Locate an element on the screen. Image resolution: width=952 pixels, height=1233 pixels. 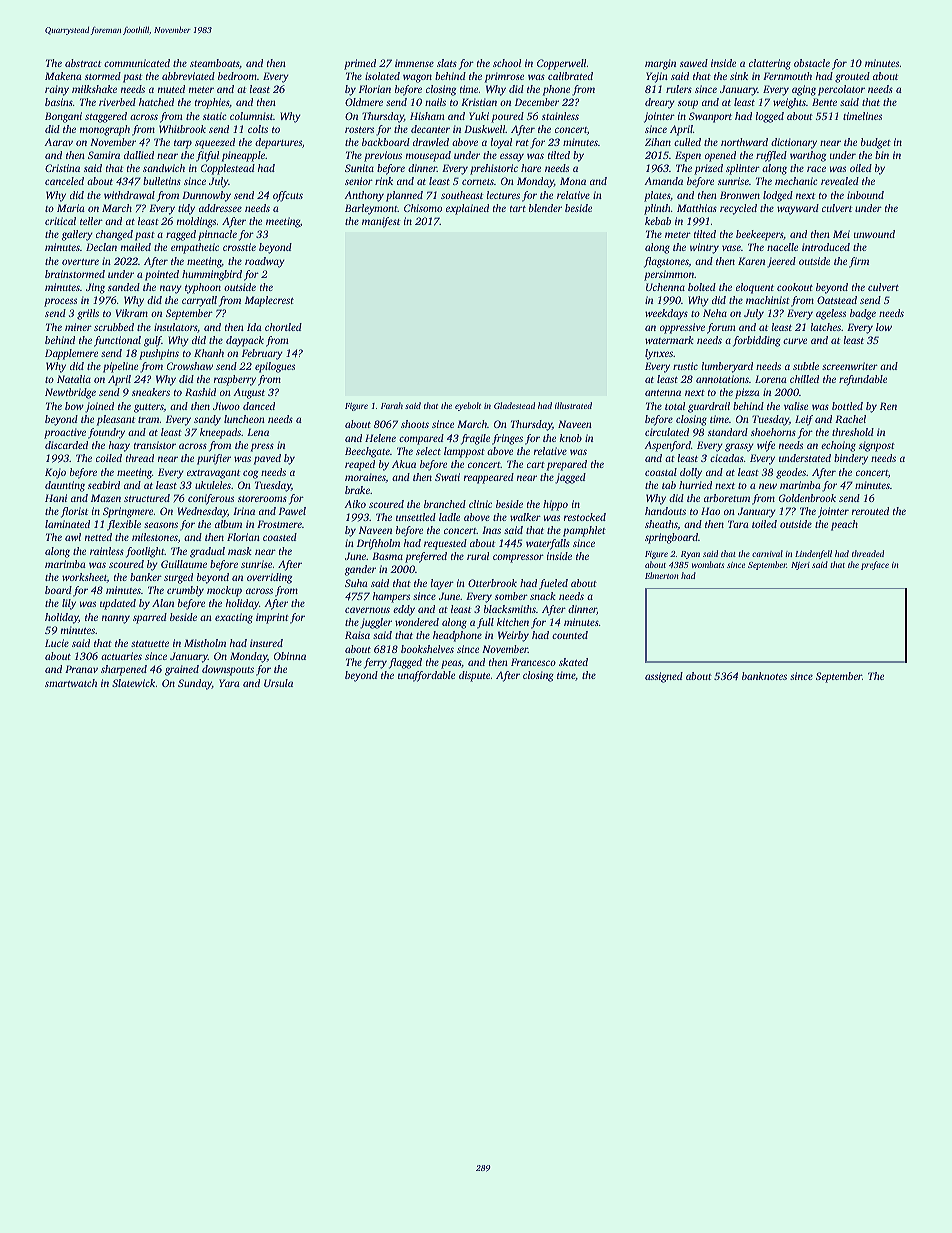
Slatewick is located at coordinates (134, 683).
